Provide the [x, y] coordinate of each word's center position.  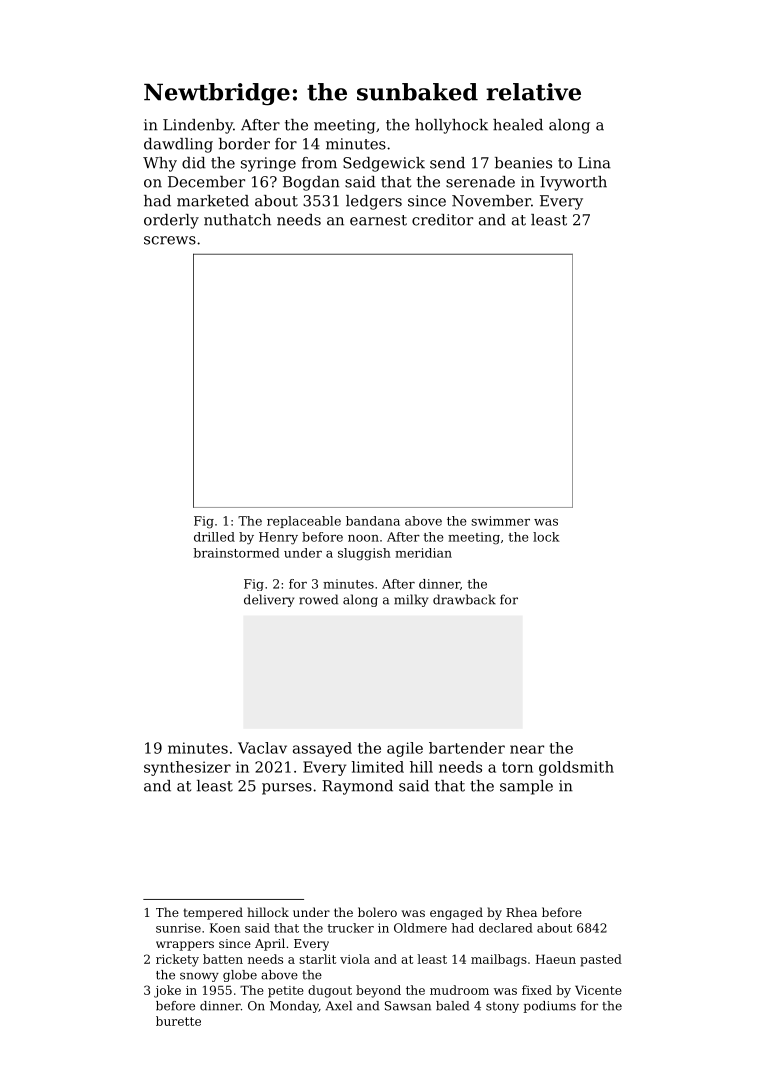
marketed [213, 201]
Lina [594, 163]
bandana [373, 521]
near [527, 749]
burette [178, 1021]
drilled [214, 537]
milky [411, 600]
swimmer [500, 521]
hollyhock [451, 126]
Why [160, 164]
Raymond [357, 787]
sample [526, 787]
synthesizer [187, 768]
